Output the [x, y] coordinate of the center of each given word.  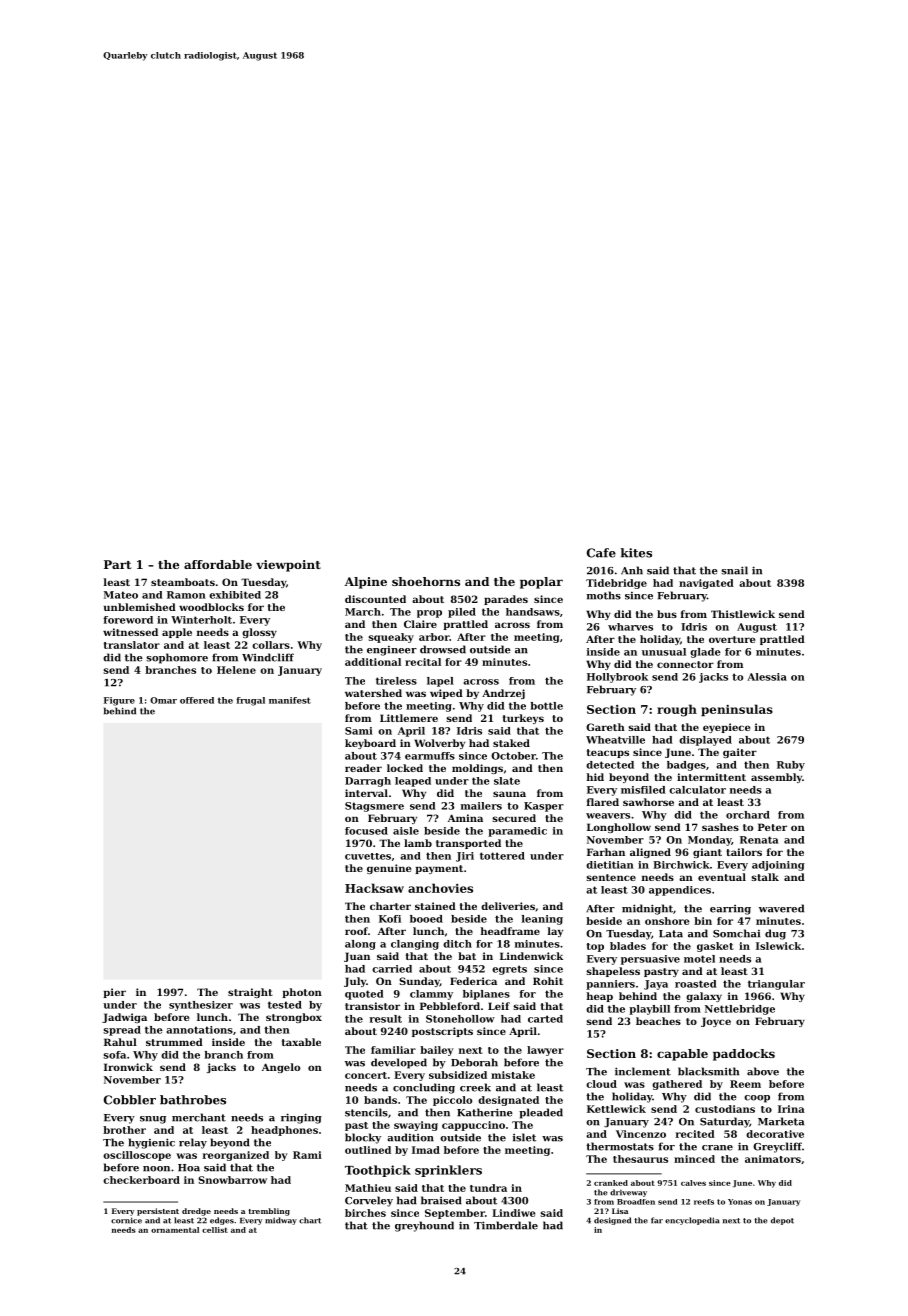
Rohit [548, 981]
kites [636, 553]
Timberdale [506, 1225]
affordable [218, 564]
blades [628, 946]
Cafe [601, 553]
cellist [215, 1230]
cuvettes [368, 856]
